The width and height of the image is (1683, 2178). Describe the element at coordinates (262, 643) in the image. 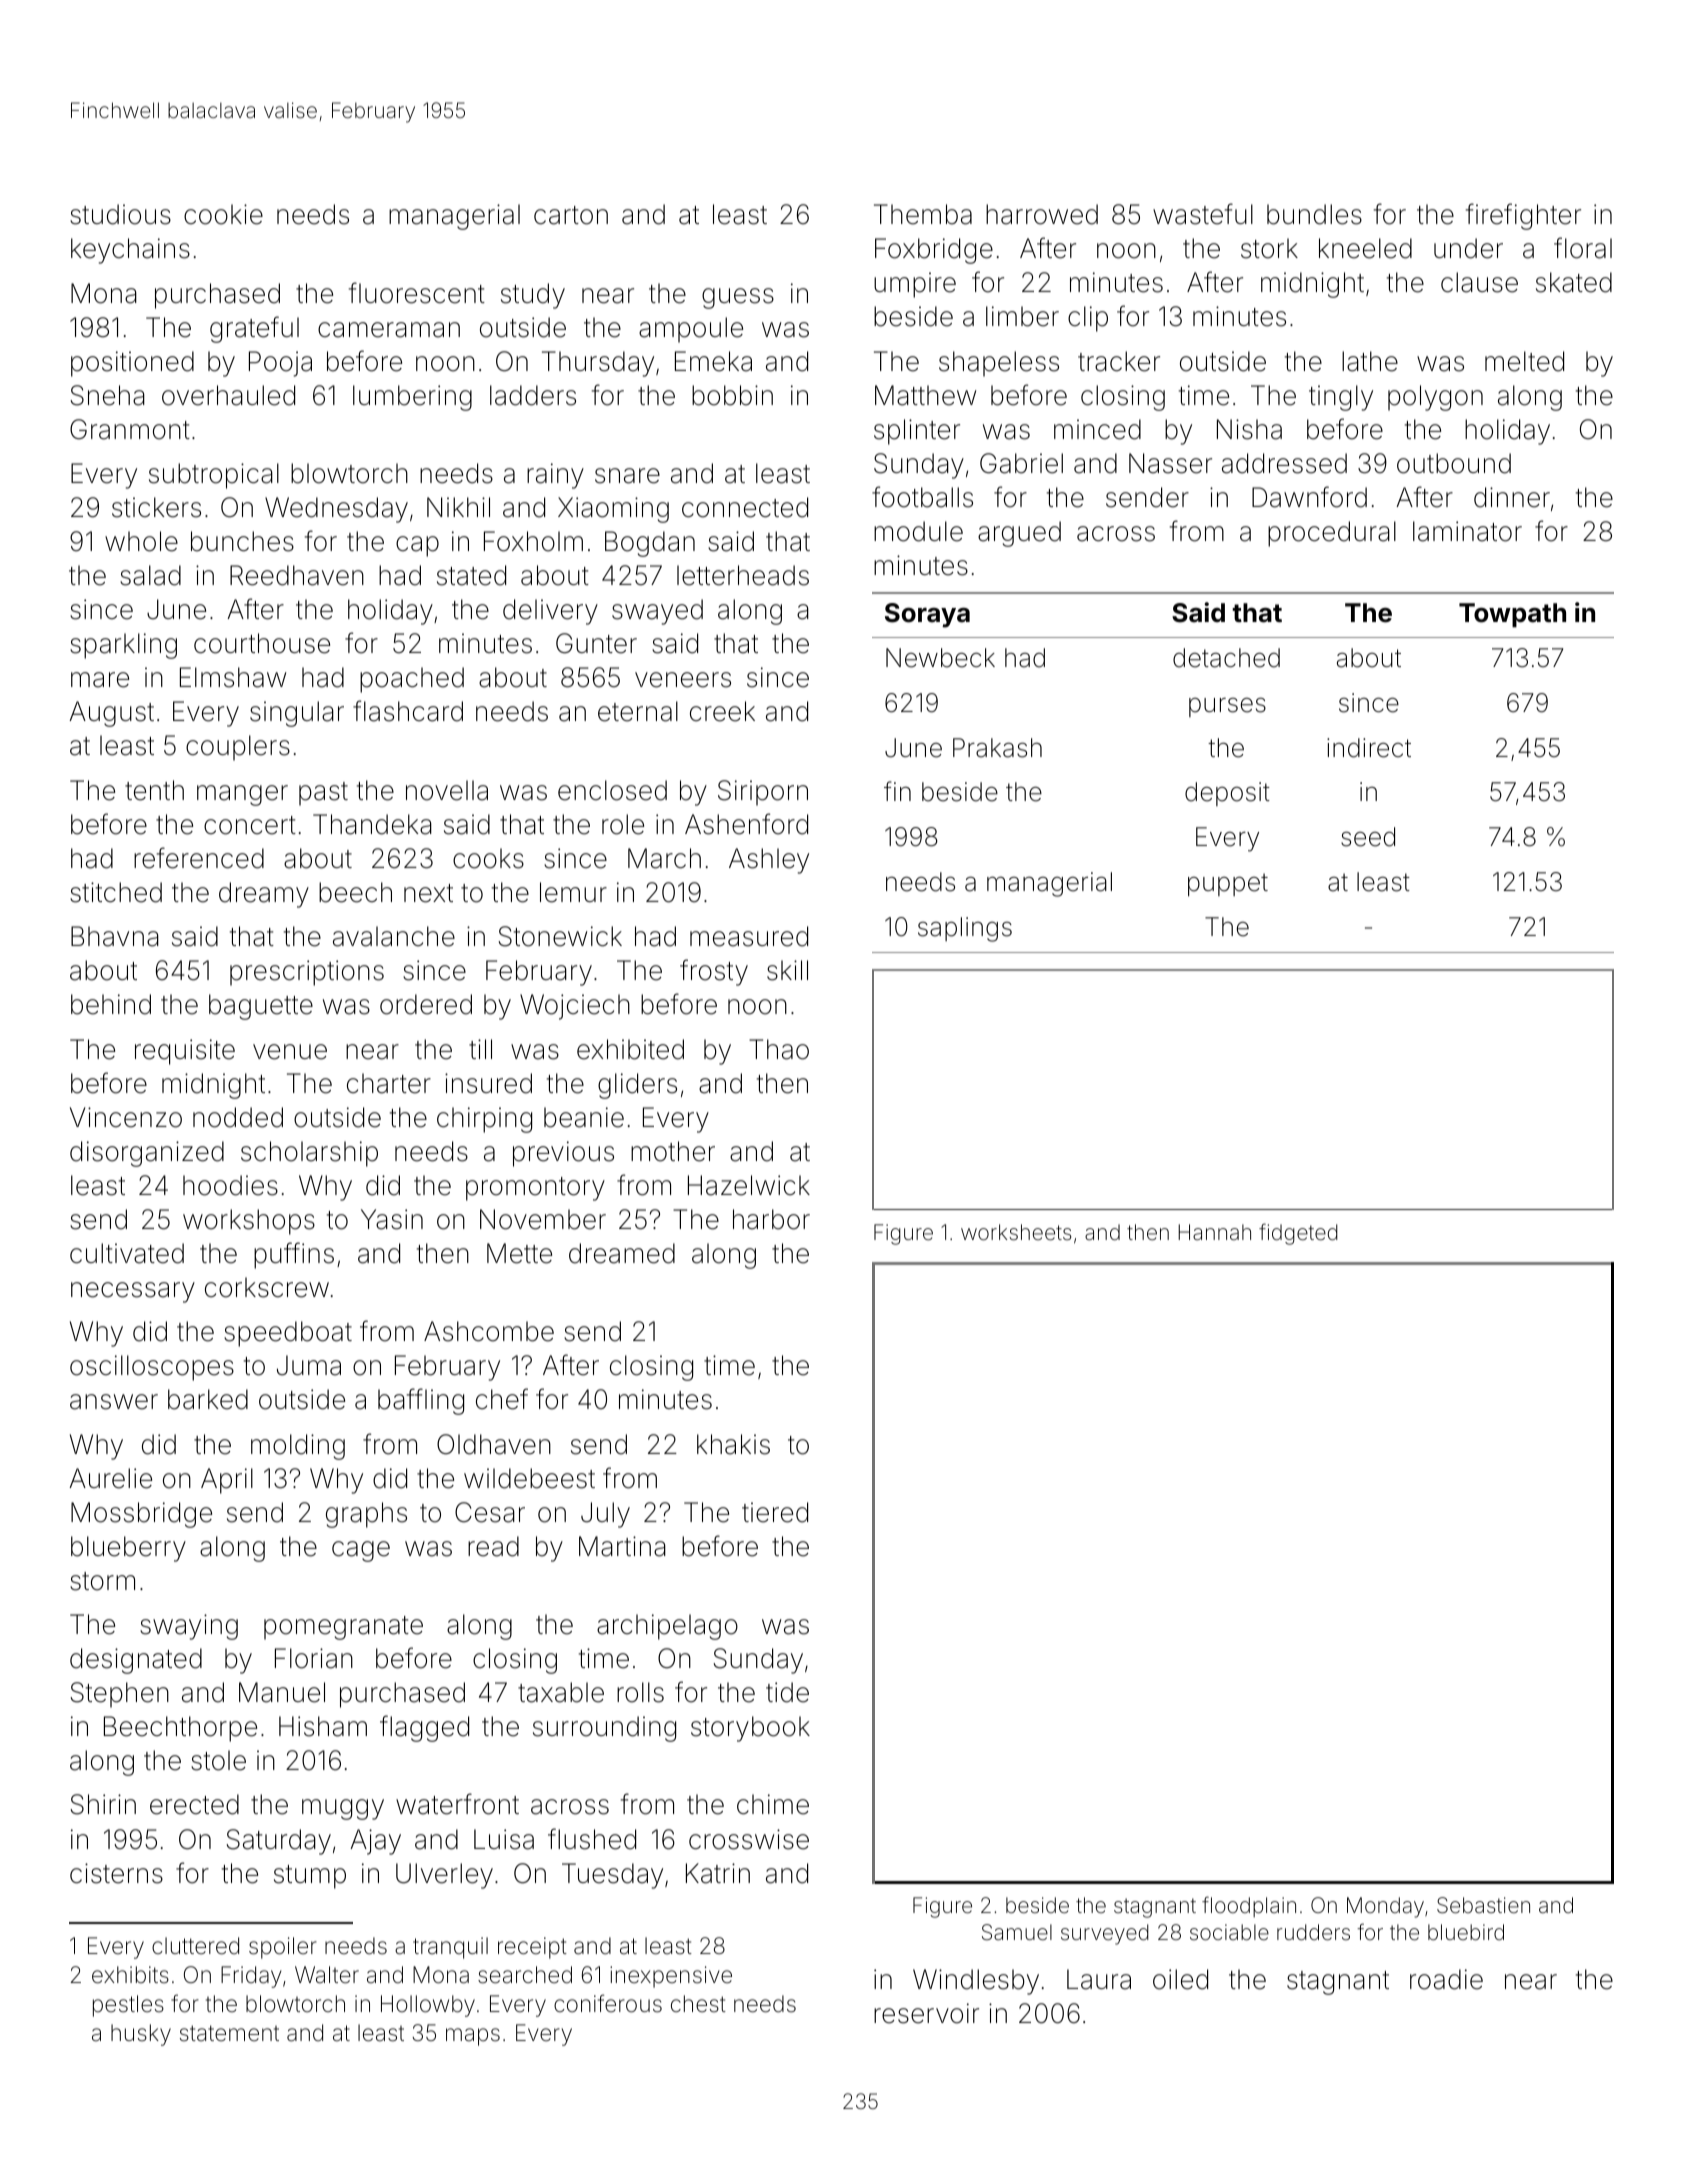

I see `courthouse` at that location.
